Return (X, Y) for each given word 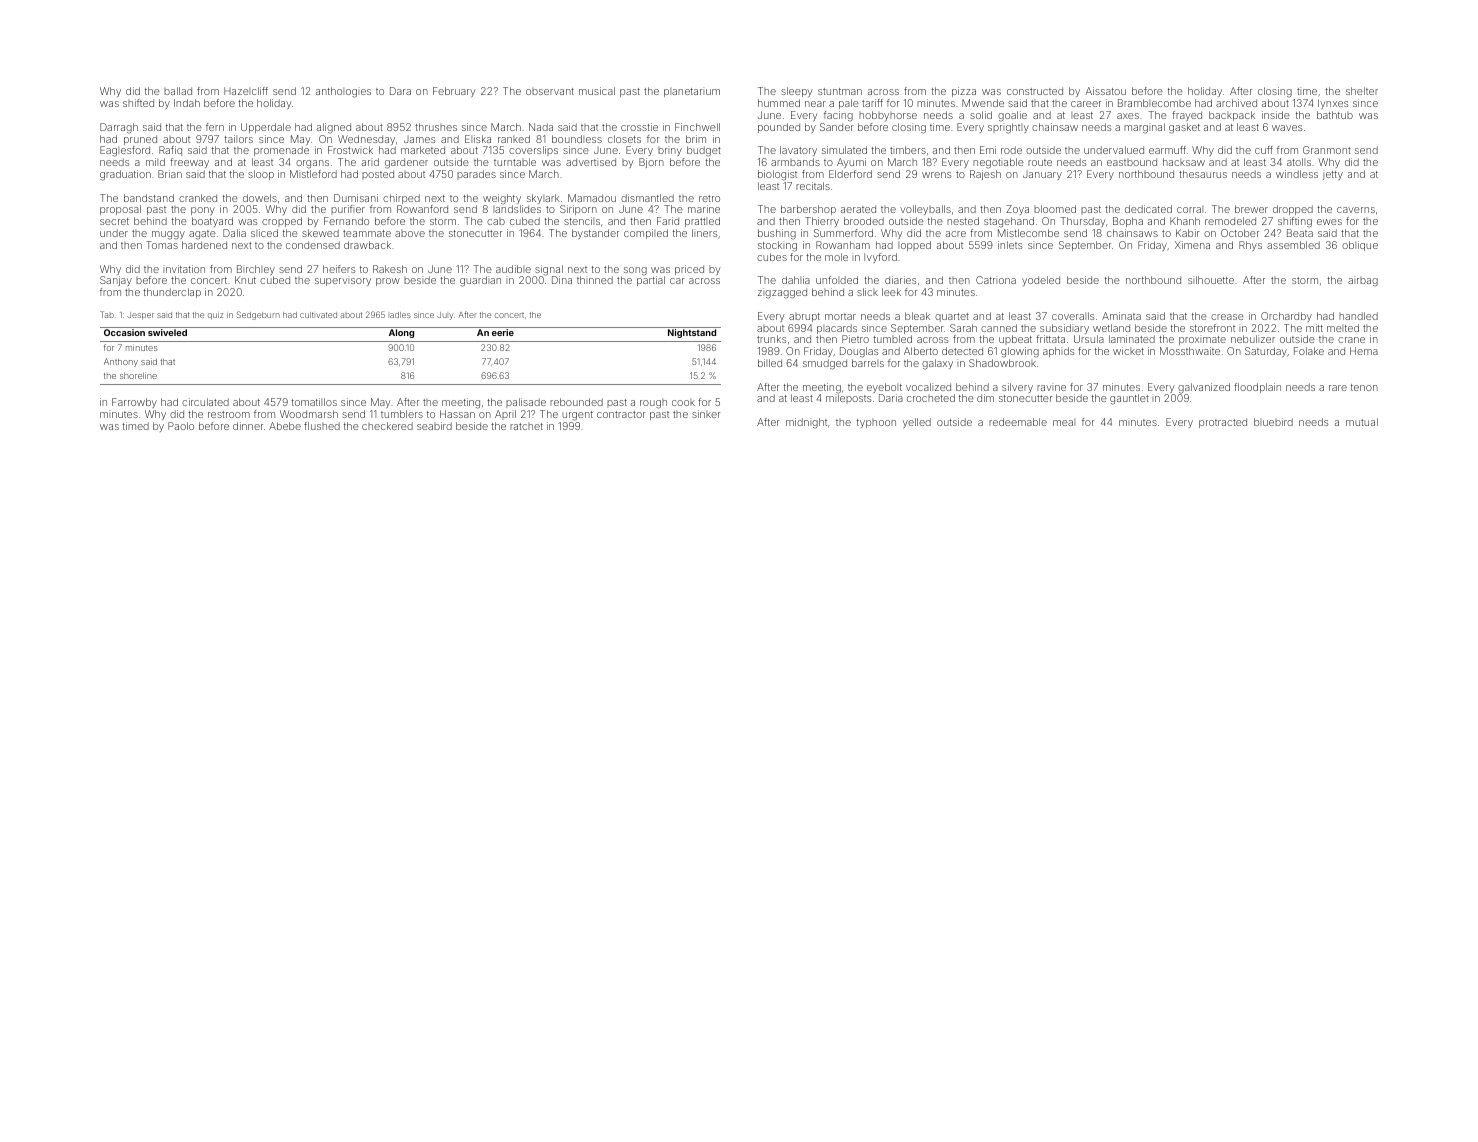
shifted (138, 103)
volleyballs (925, 210)
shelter (1362, 91)
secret (114, 221)
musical (597, 91)
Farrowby (134, 403)
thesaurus (1203, 174)
